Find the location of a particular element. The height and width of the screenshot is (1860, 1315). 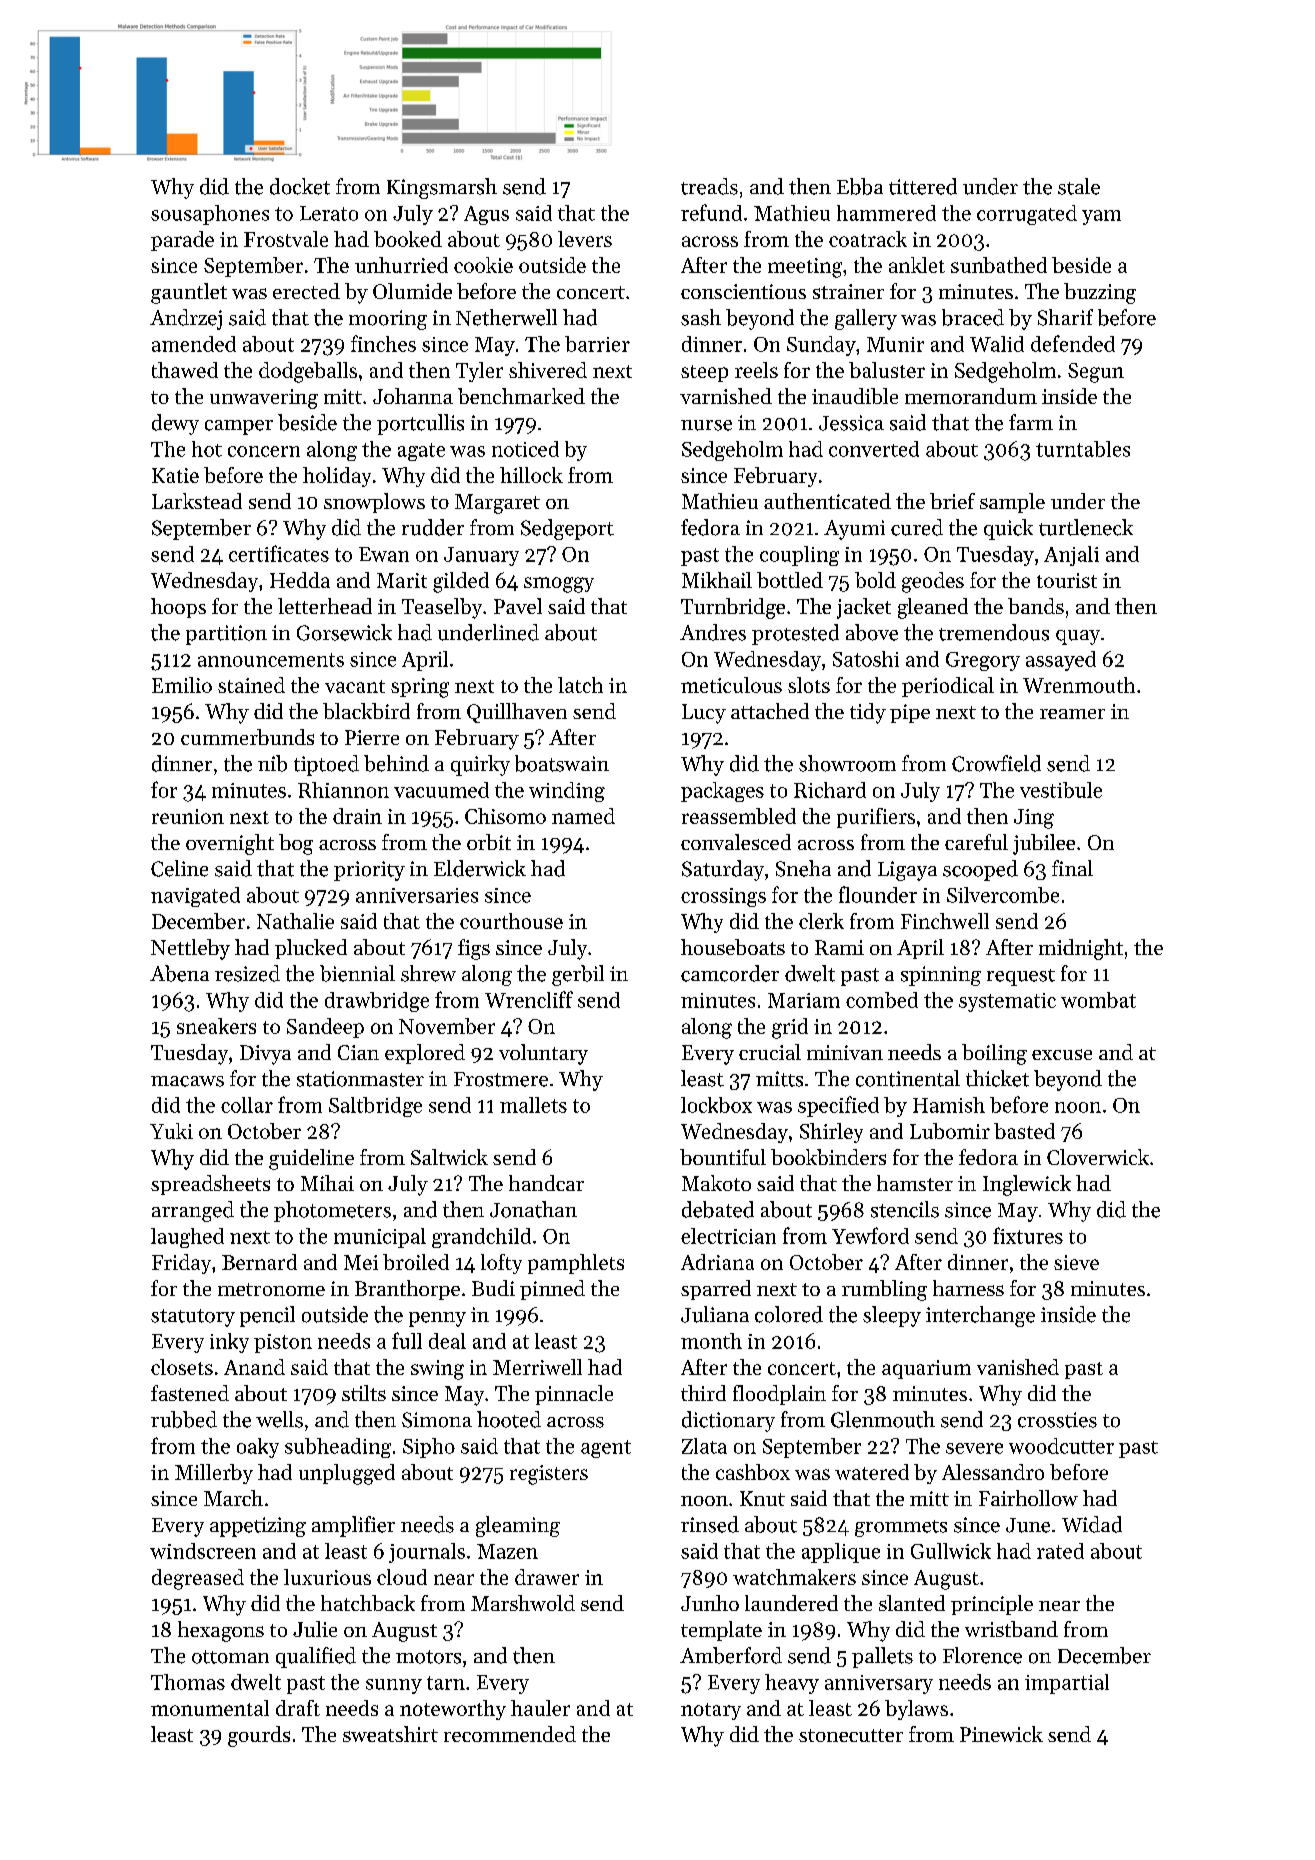

vestibule is located at coordinates (1061, 790).
